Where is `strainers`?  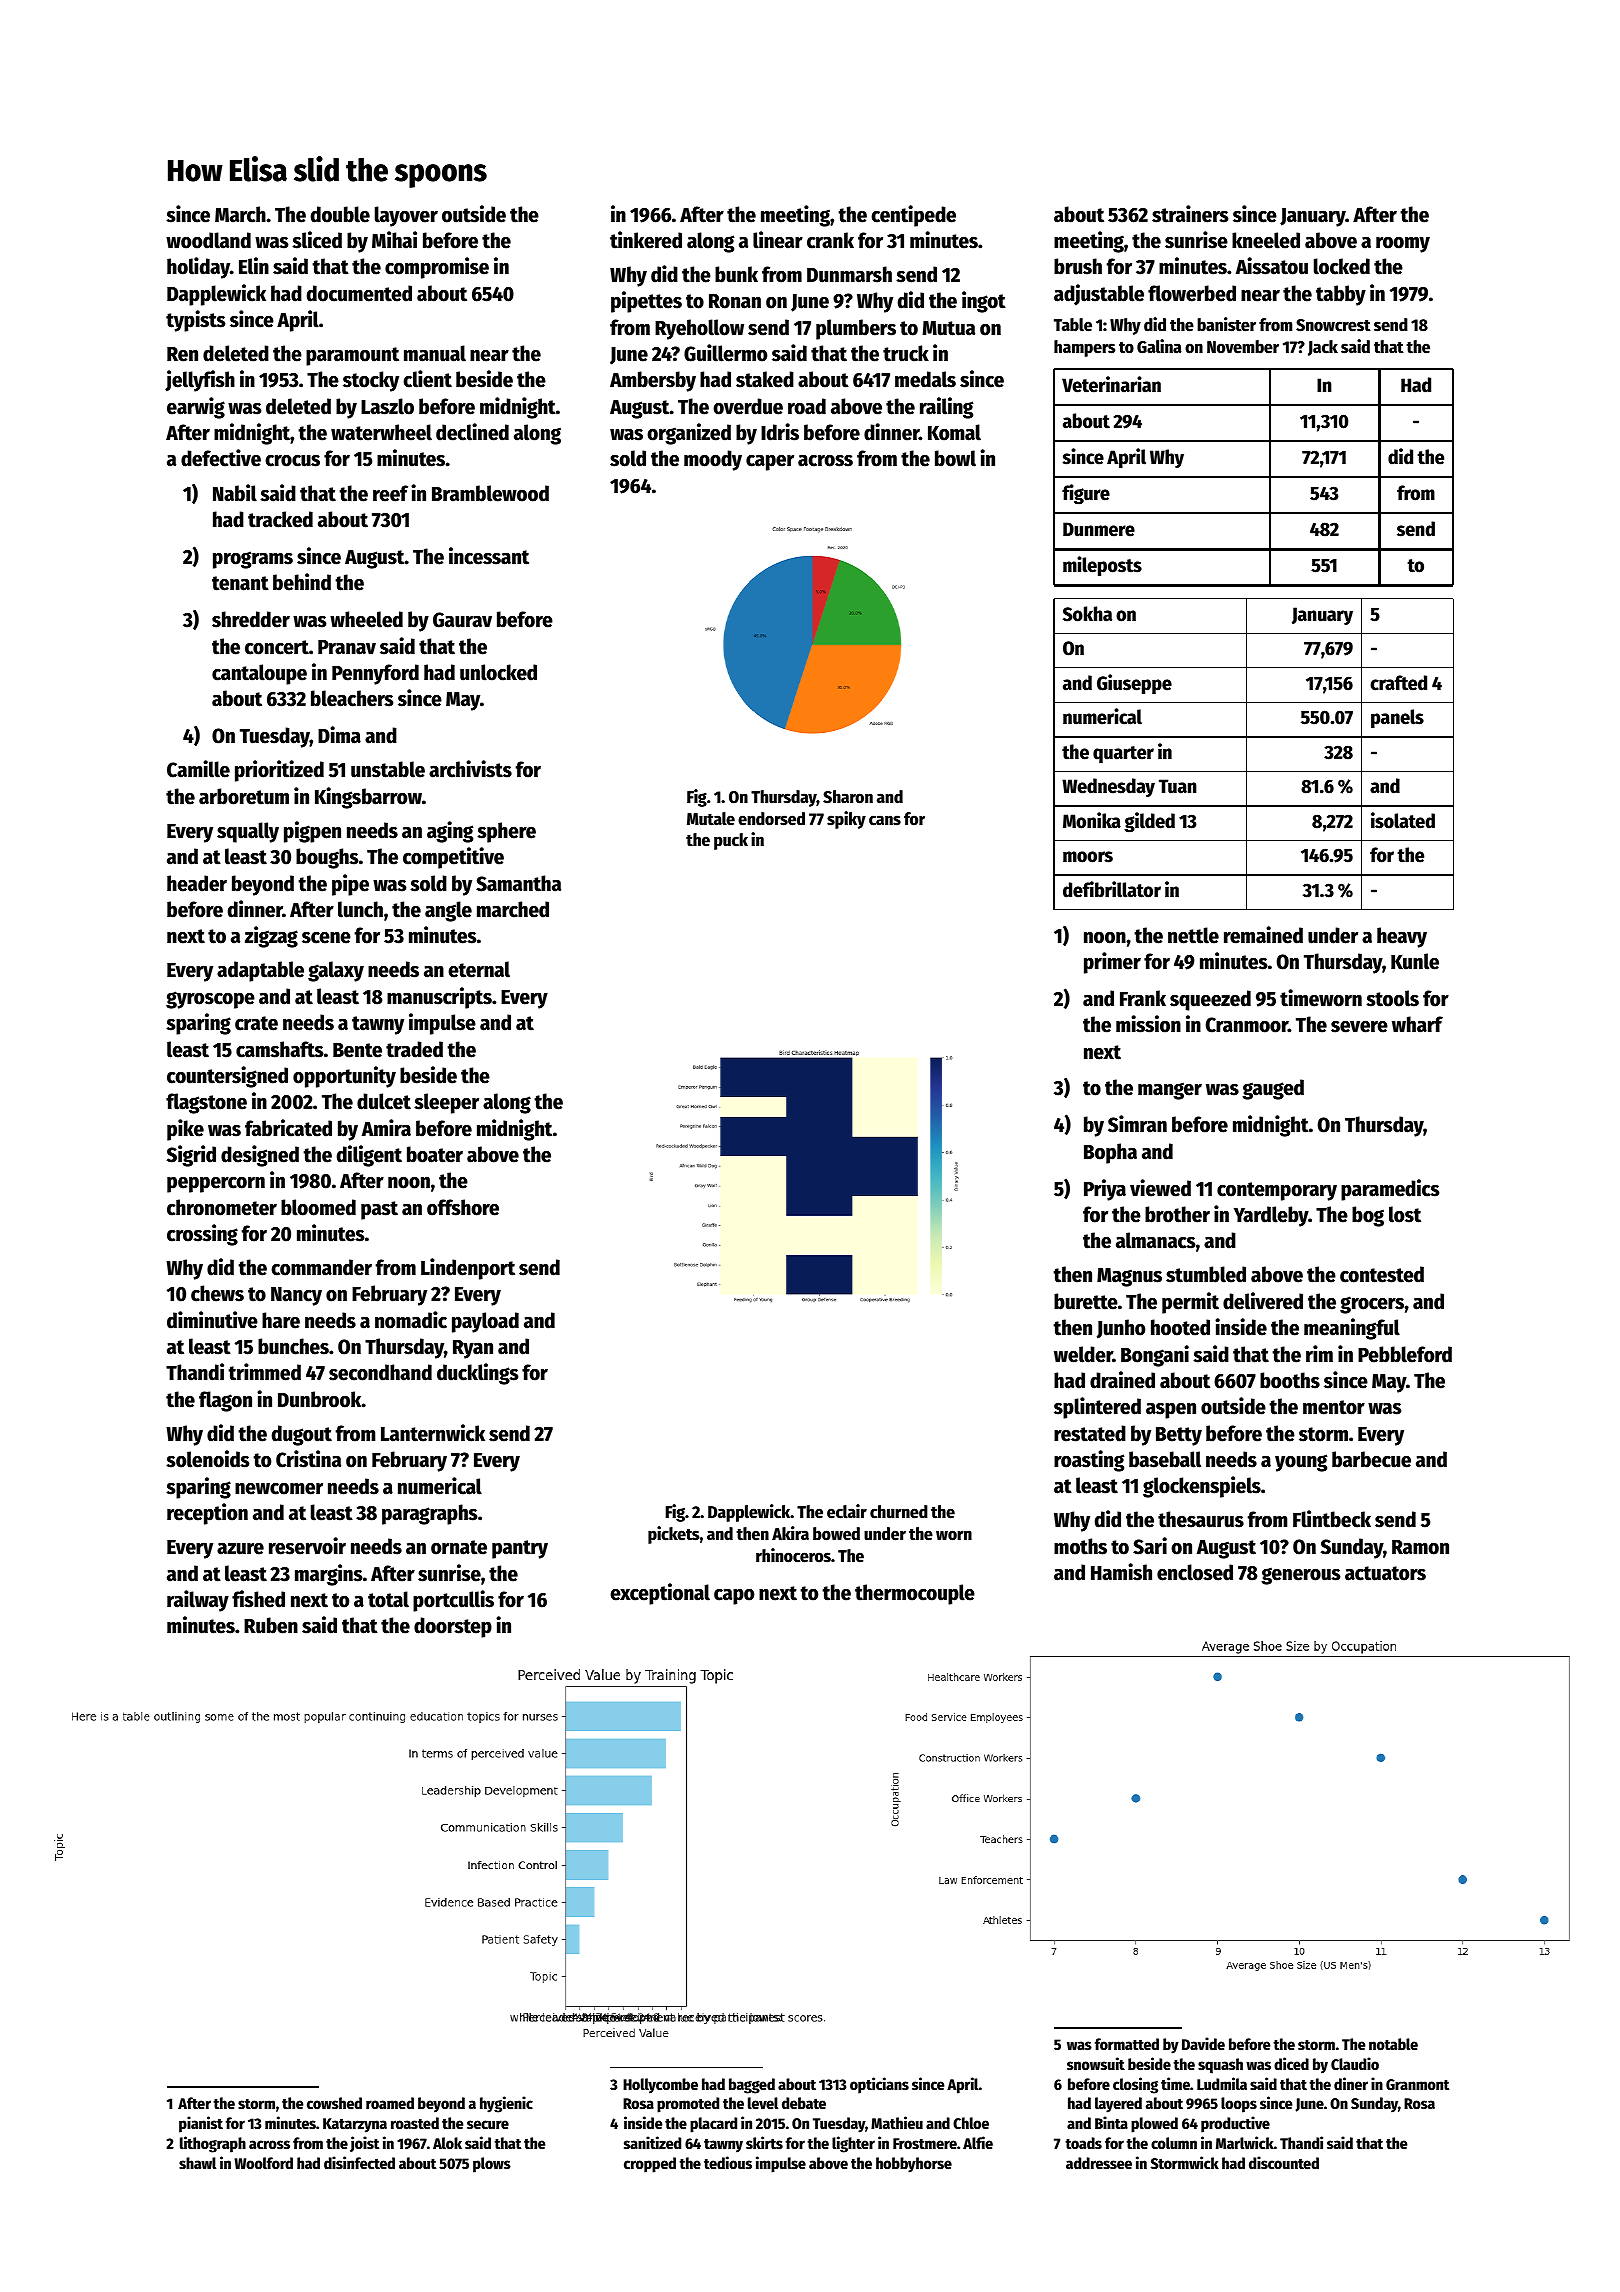 strainers is located at coordinates (1190, 214).
